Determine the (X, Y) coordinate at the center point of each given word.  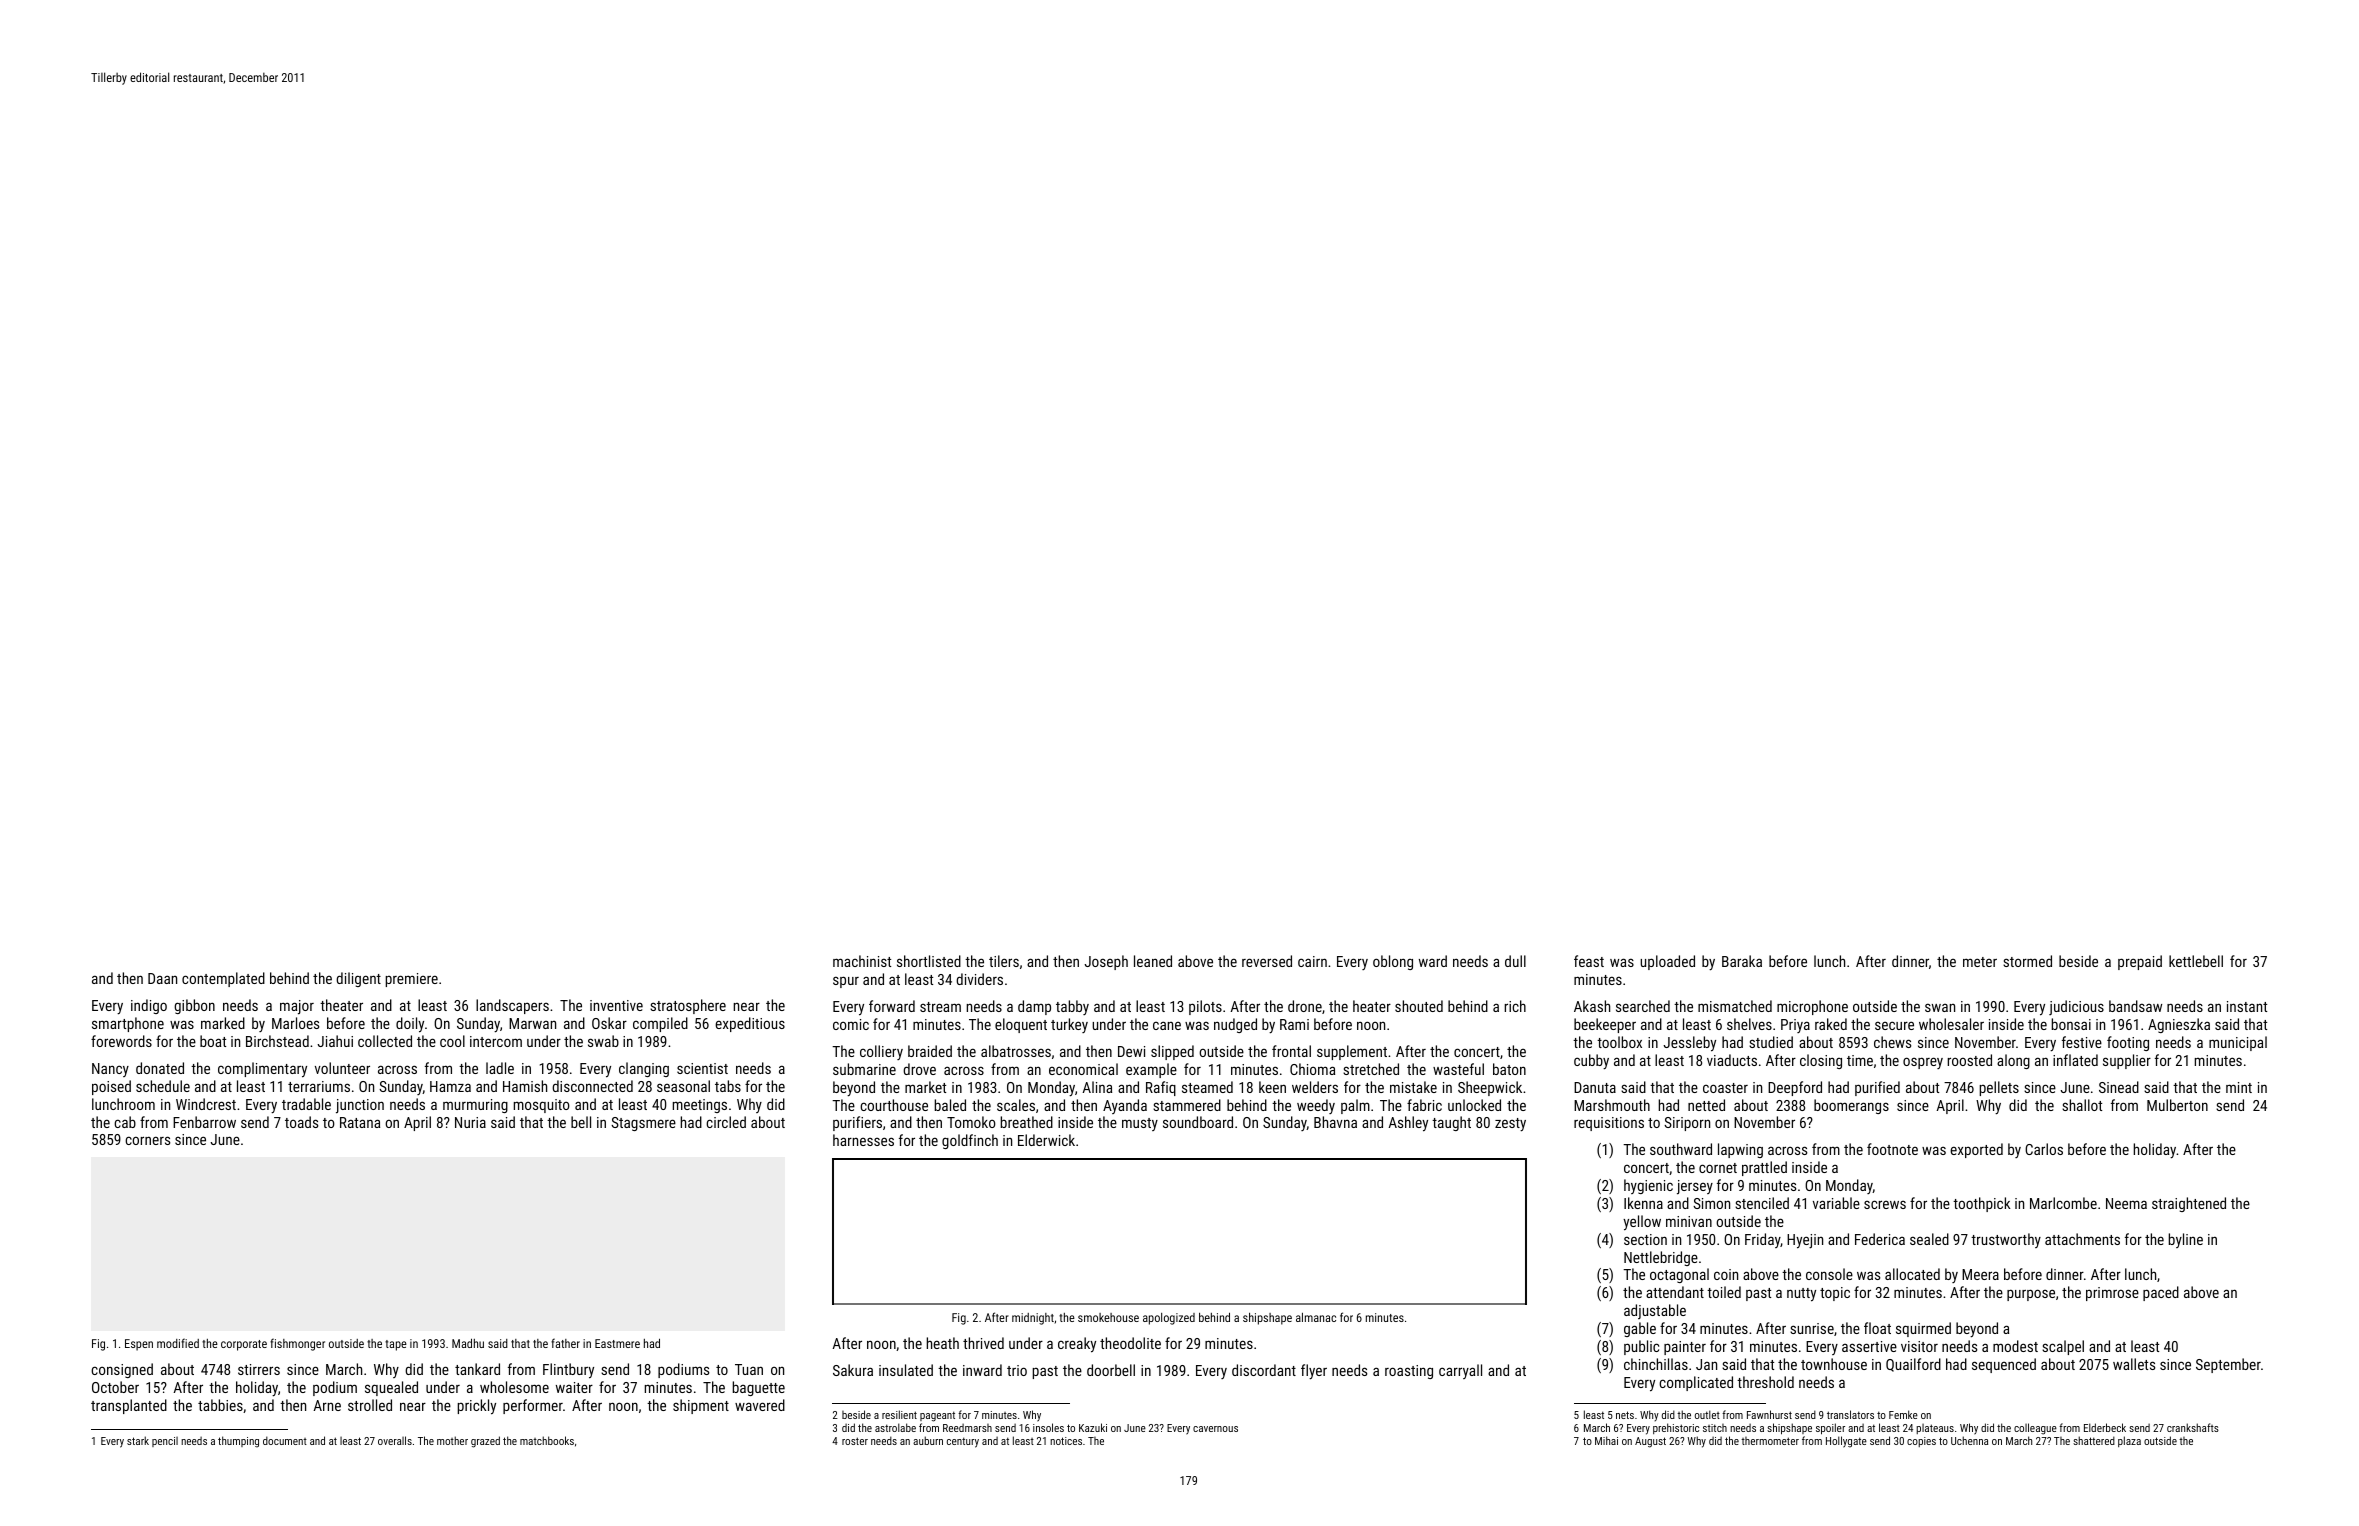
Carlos (2044, 1149)
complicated (1696, 1383)
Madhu (468, 1343)
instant (2247, 1006)
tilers (1004, 961)
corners (147, 1140)
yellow (1642, 1223)
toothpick (1982, 1204)
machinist (862, 961)
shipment (701, 1406)
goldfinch (970, 1141)
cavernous (1215, 1429)
